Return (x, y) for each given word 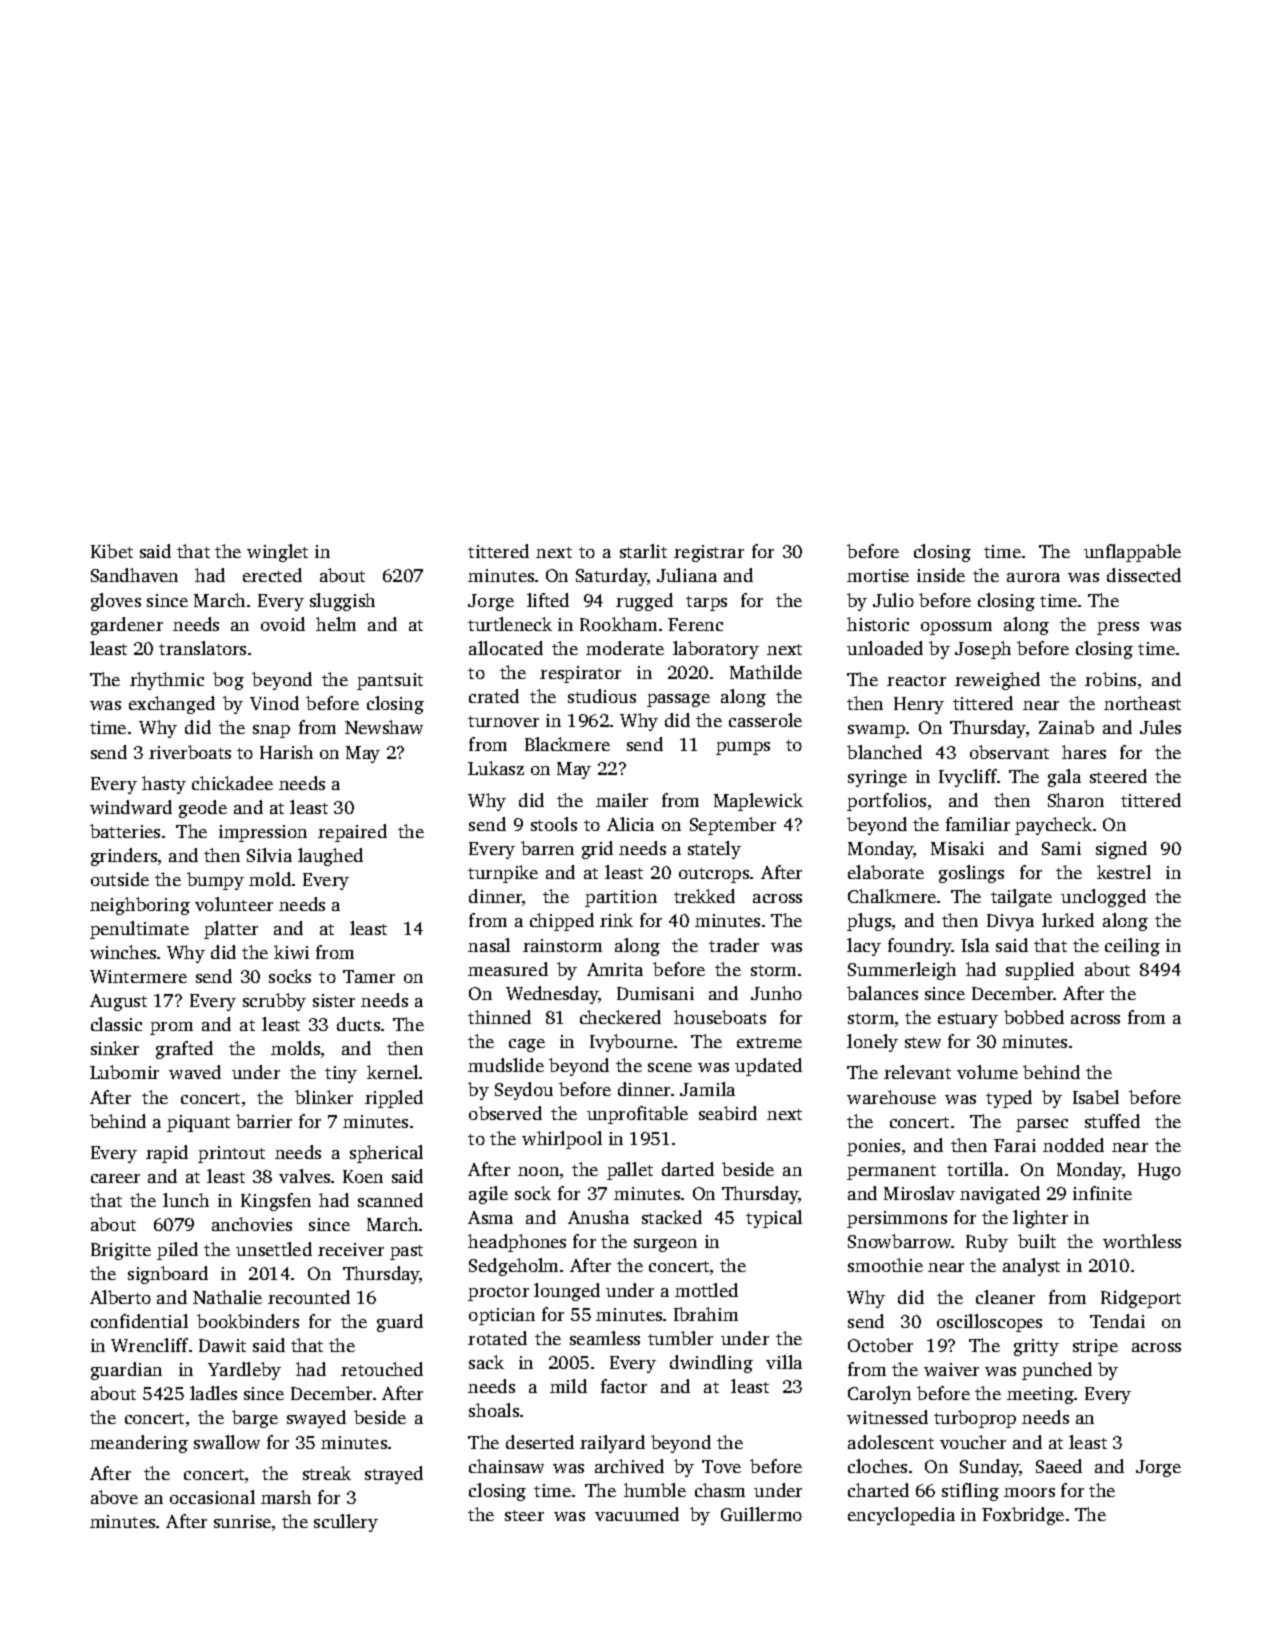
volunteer (234, 904)
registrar (709, 553)
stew (923, 1042)
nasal (489, 945)
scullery (346, 1523)
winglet (277, 553)
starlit (643, 551)
